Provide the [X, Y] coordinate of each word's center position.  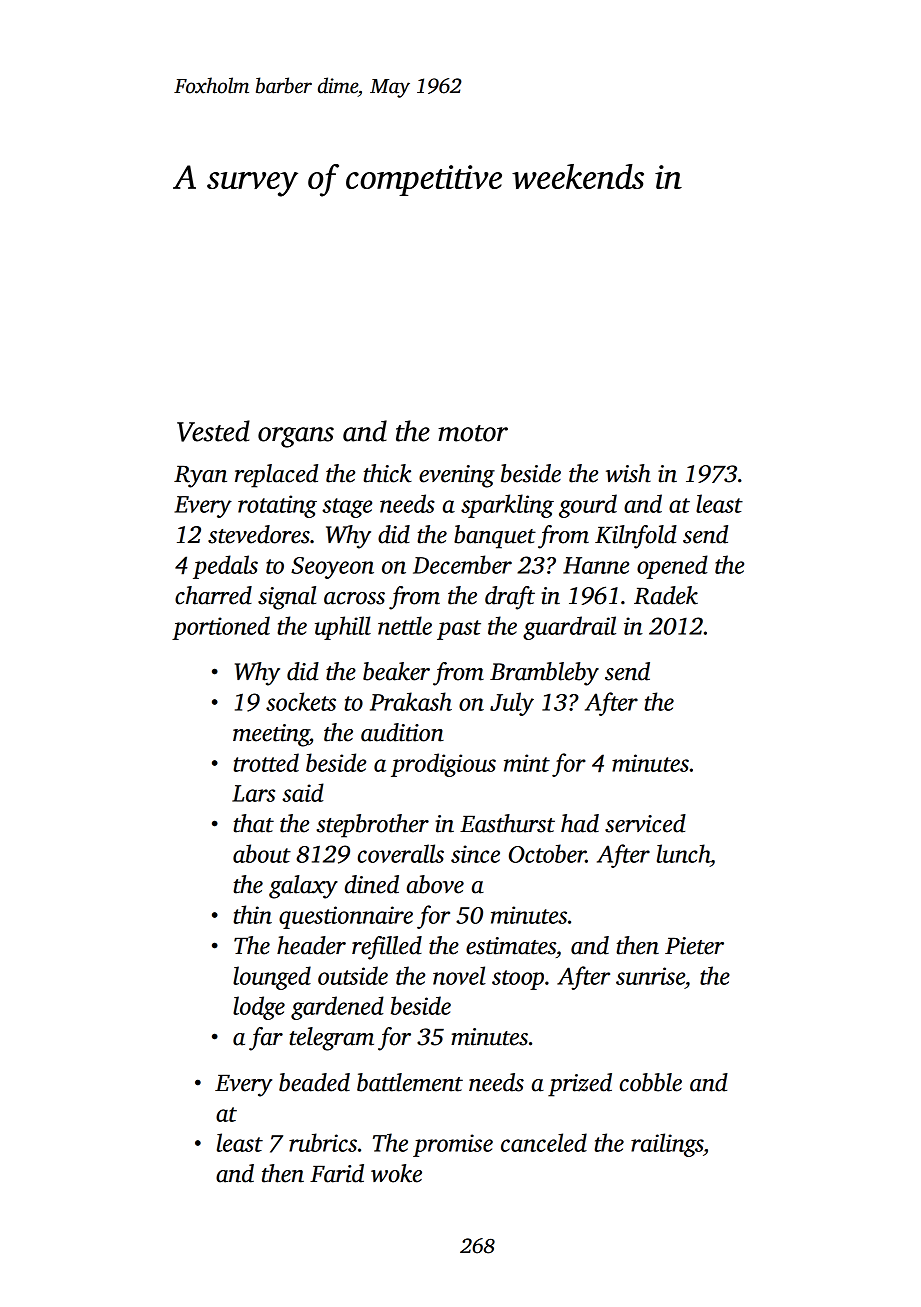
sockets [301, 701]
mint [527, 763]
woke [396, 1173]
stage [347, 508]
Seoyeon [332, 568]
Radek [666, 595]
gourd [588, 506]
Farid [337, 1173]
